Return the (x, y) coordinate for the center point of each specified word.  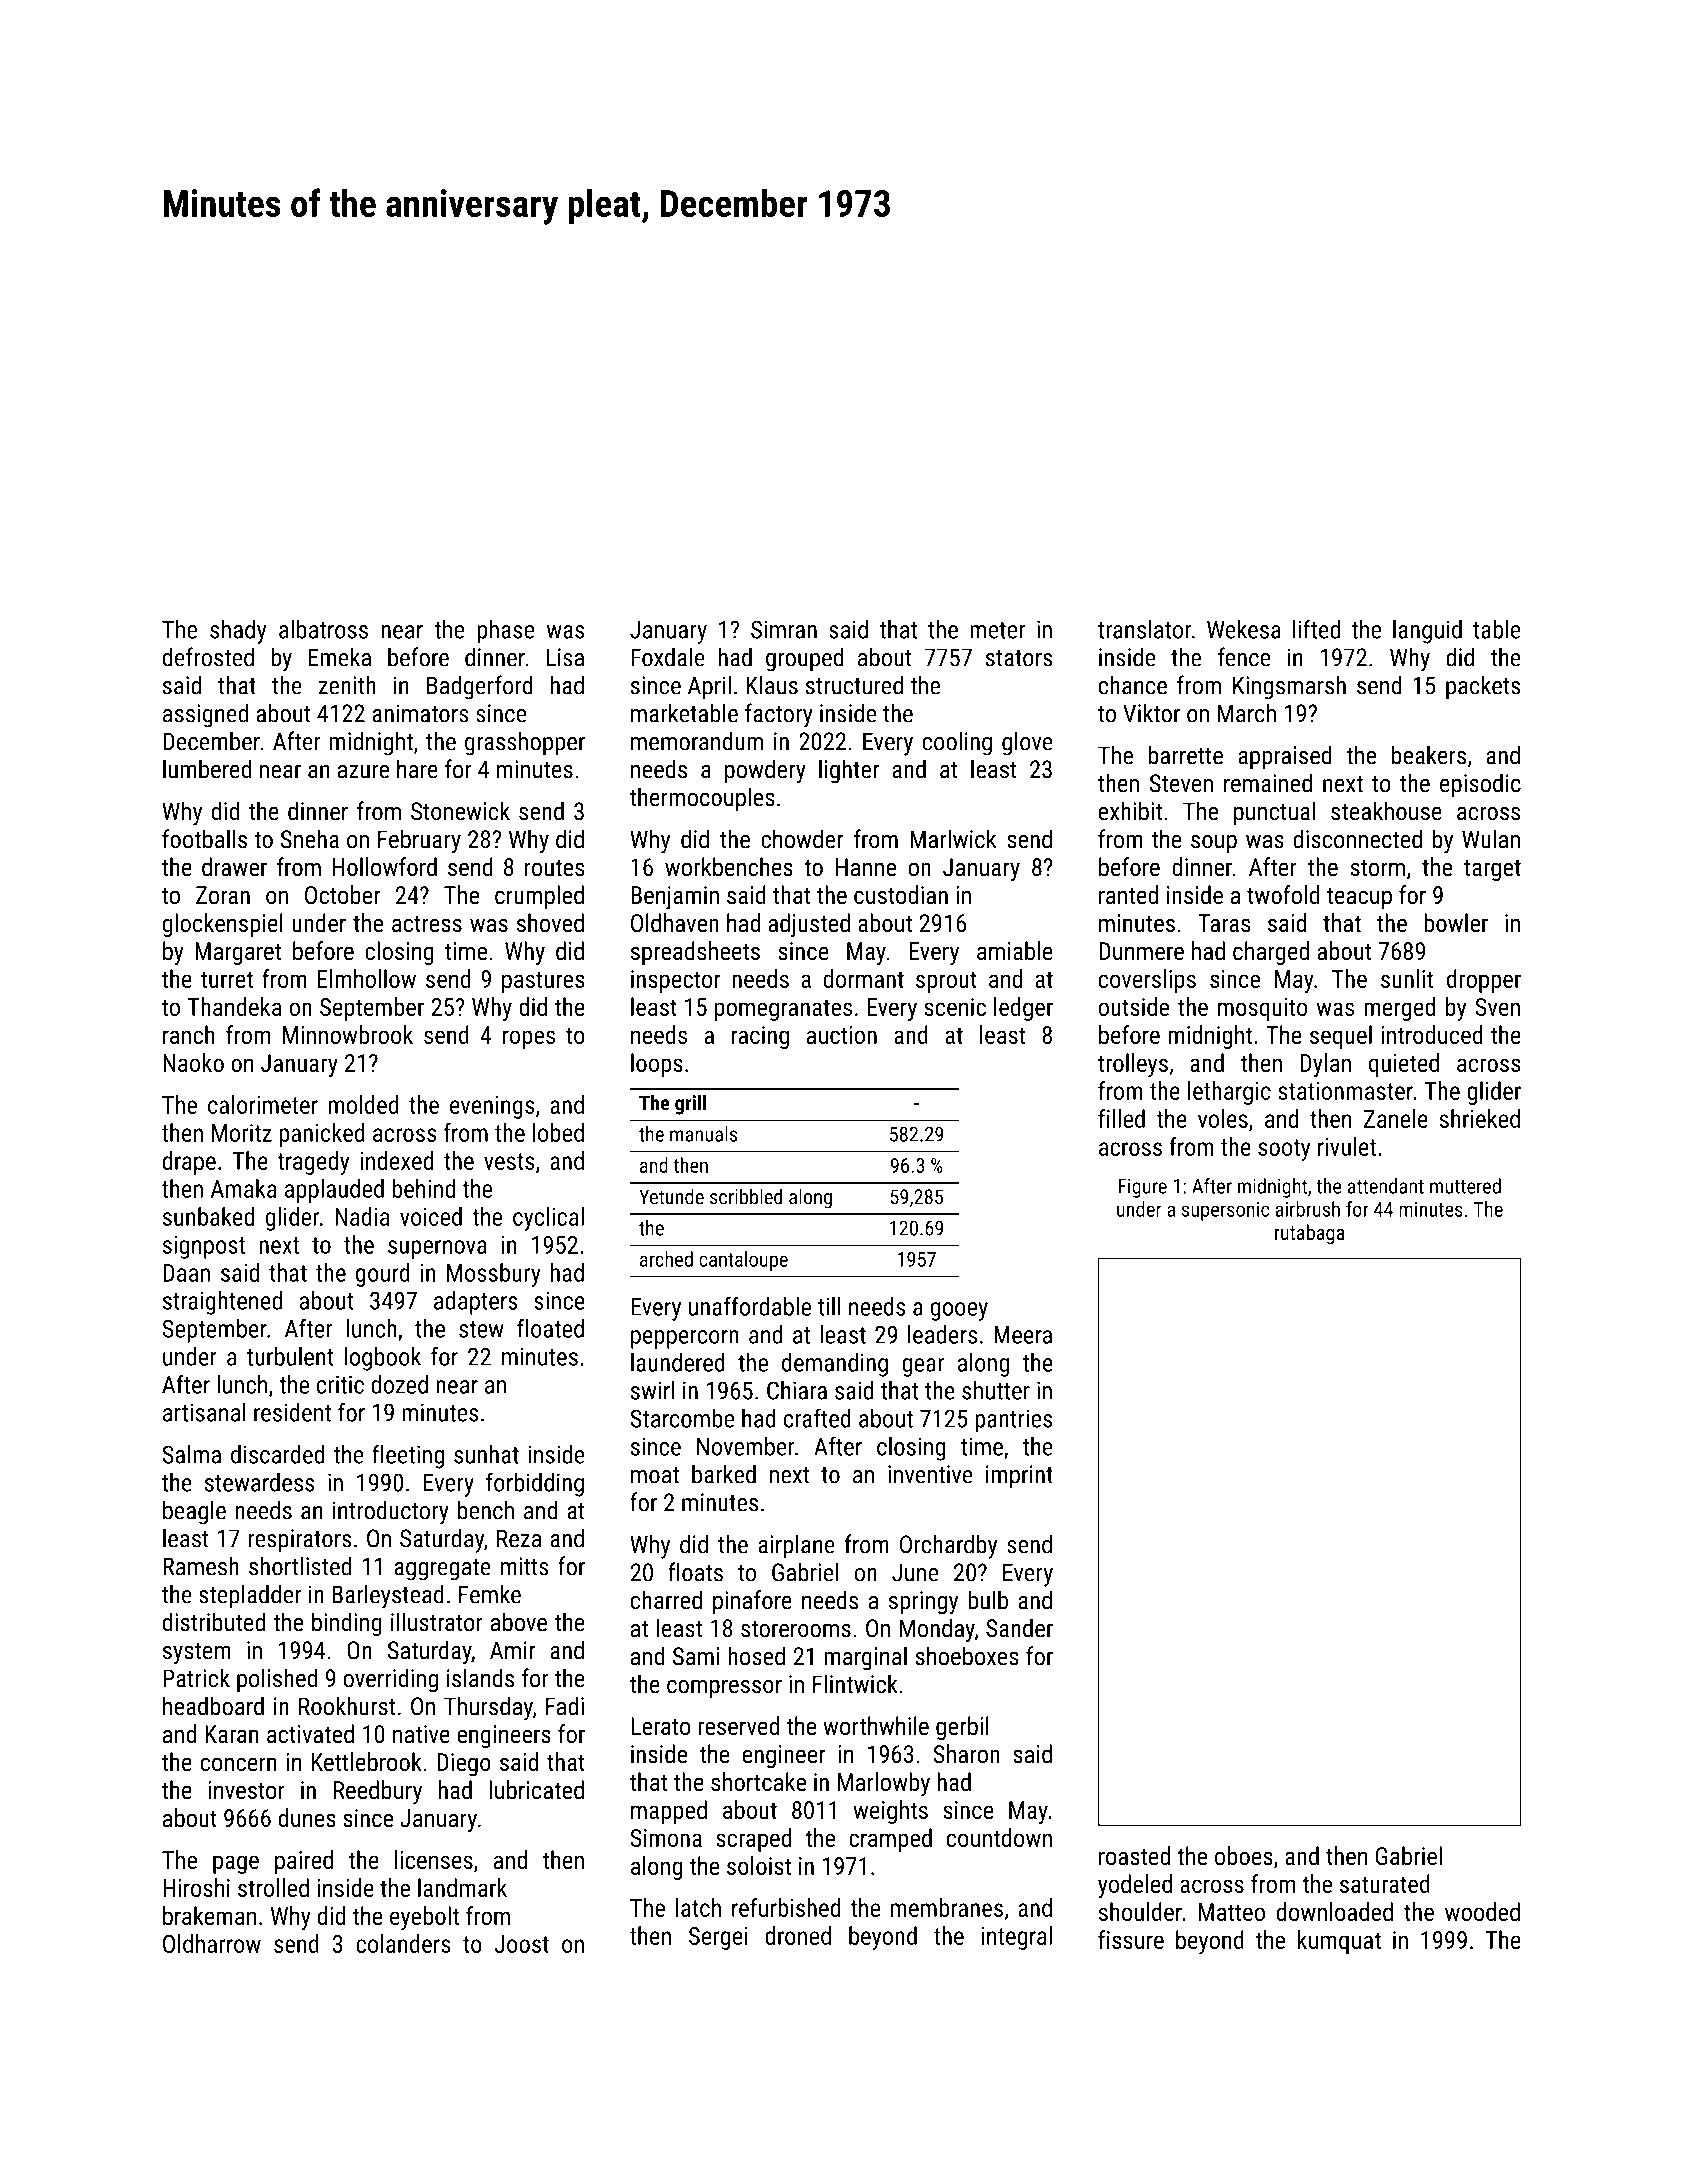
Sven (1497, 1007)
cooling (957, 743)
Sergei (718, 1938)
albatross (323, 629)
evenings (492, 1107)
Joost (522, 1944)
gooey (959, 1311)
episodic (1480, 785)
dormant (863, 978)
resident (292, 1412)
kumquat (1339, 1942)
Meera (1023, 1335)
